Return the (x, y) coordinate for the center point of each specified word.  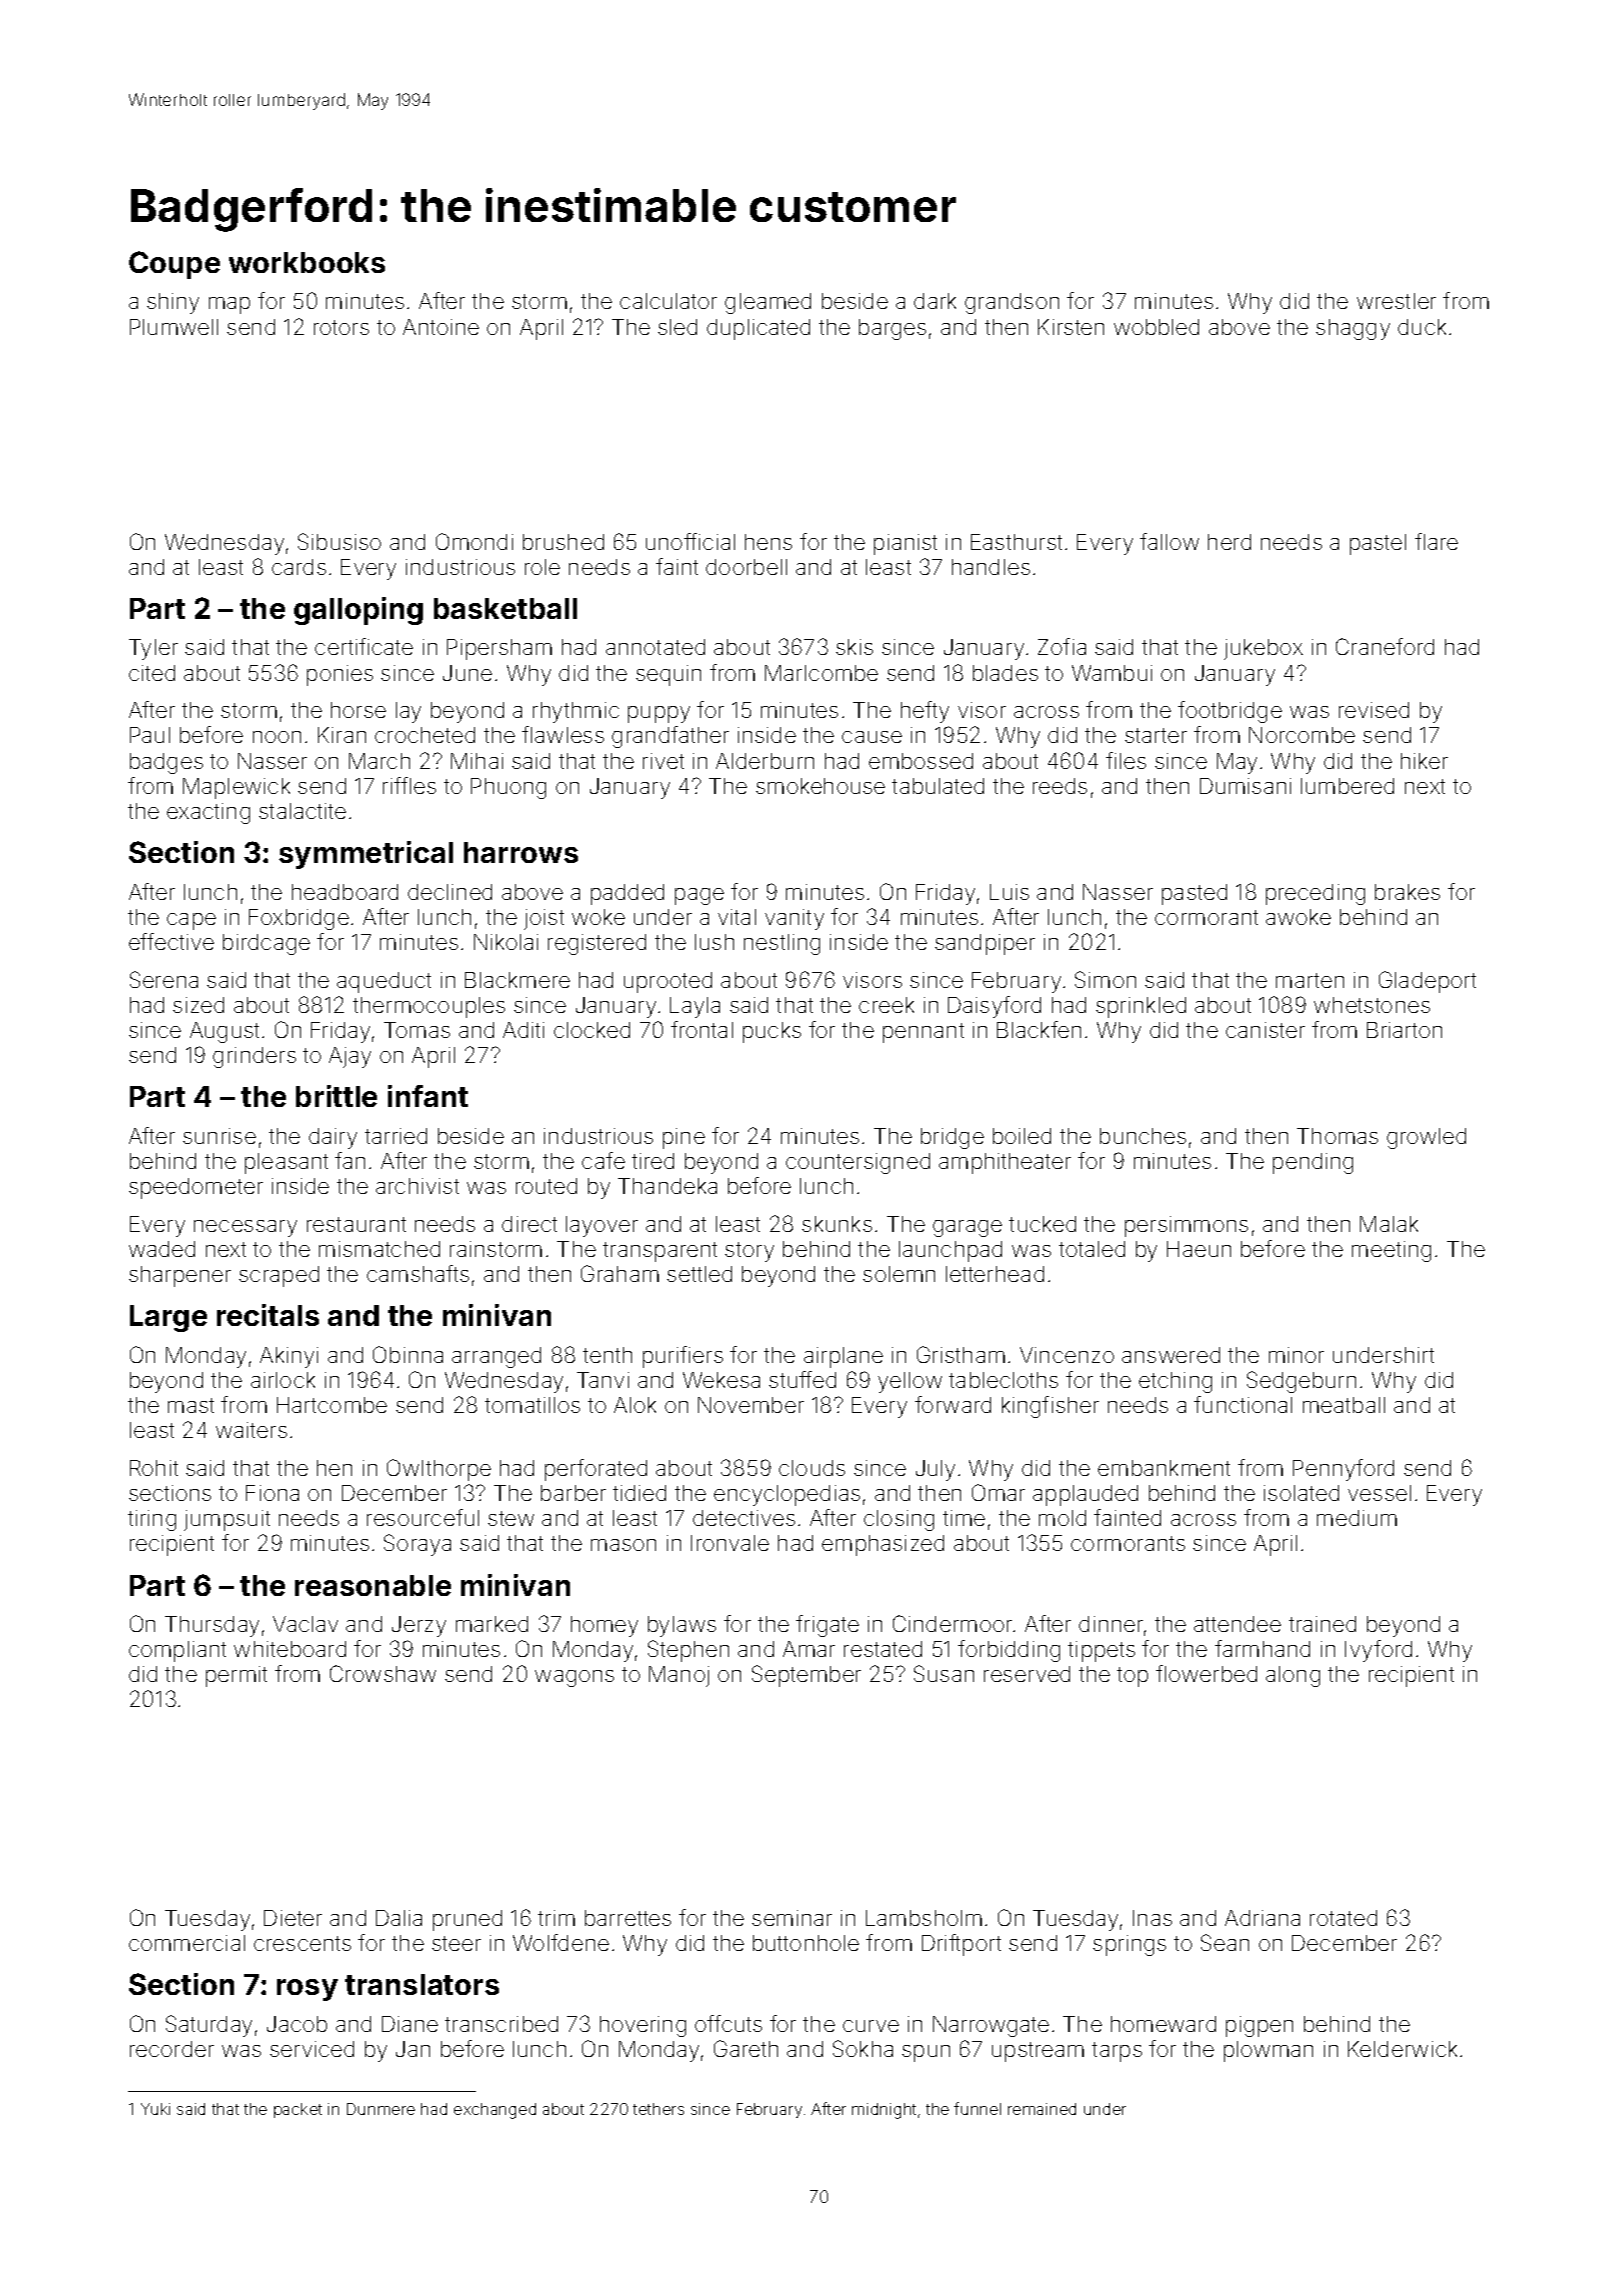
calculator (668, 301)
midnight (884, 2111)
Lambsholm (924, 1918)
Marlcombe (821, 673)
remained (1042, 2109)
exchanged (495, 2111)
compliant (177, 1651)
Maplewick (236, 788)
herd (1229, 542)
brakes (1407, 892)
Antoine (441, 327)
